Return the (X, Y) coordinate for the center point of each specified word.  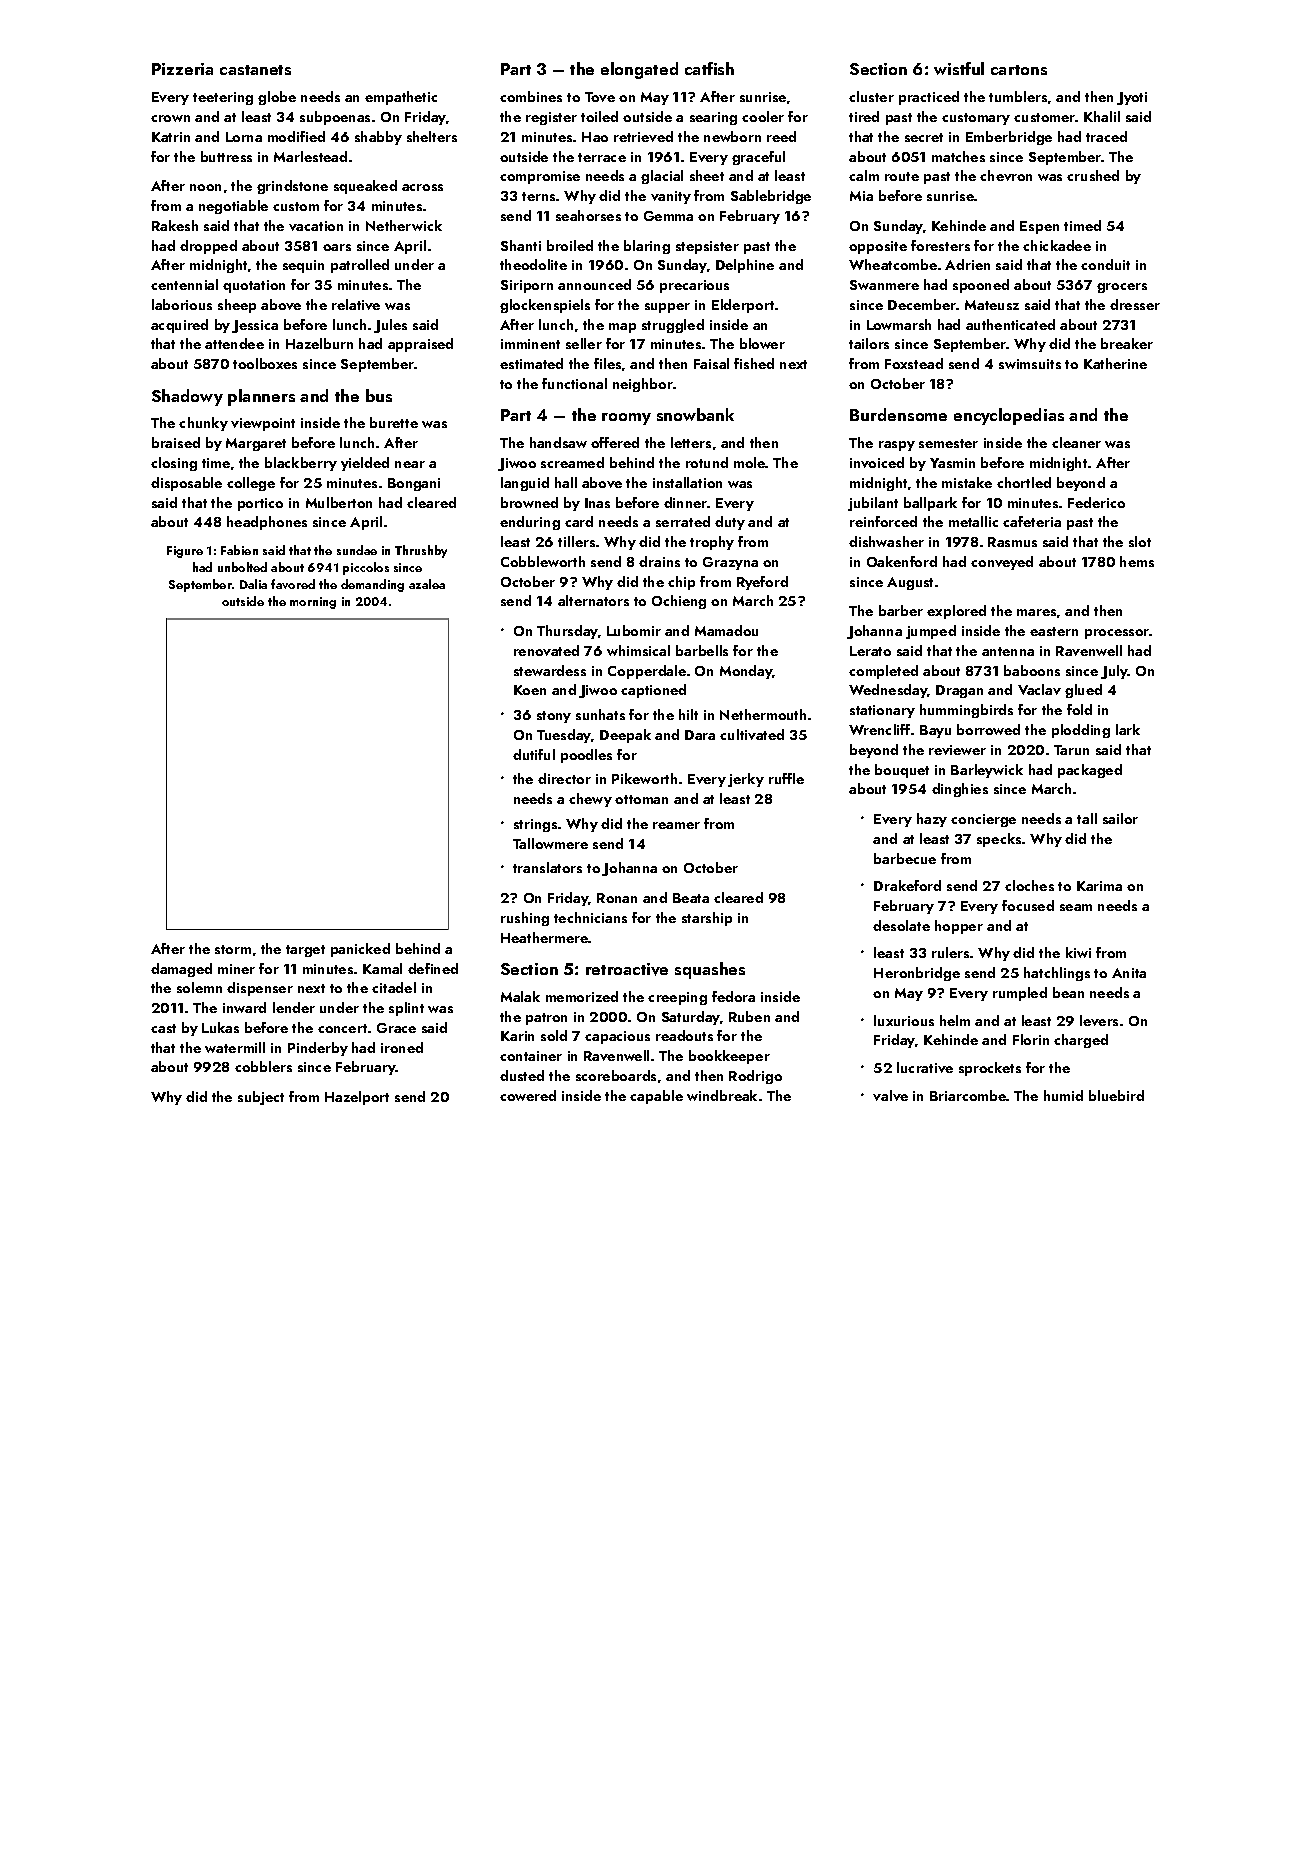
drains (659, 561)
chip (681, 583)
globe (277, 98)
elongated (639, 70)
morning (313, 603)
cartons (1019, 70)
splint (406, 1009)
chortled (1024, 482)
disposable (186, 484)
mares (1036, 612)
